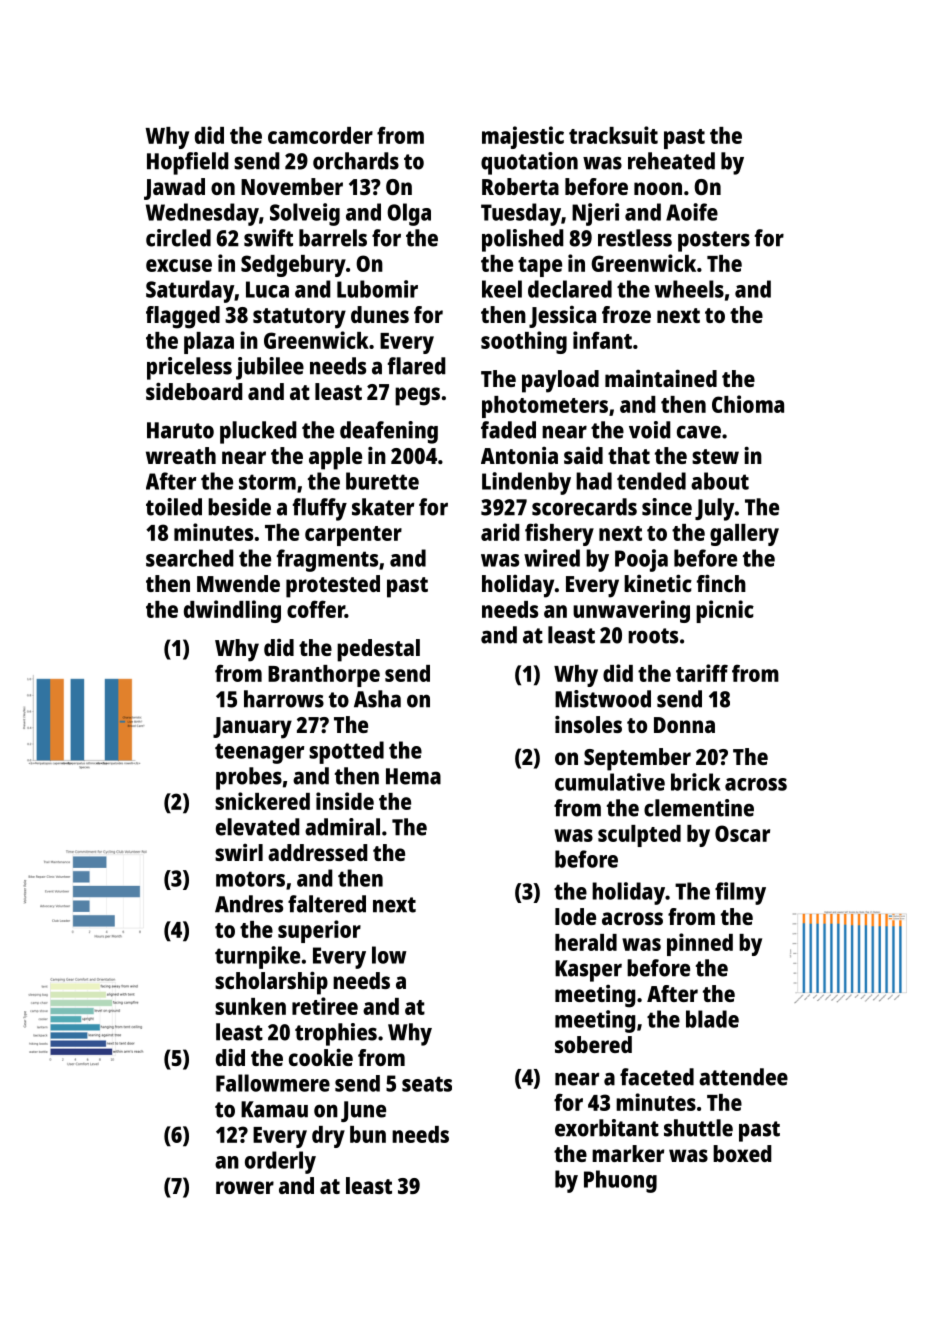 The image size is (934, 1326). I want to click on posters, so click(714, 241).
